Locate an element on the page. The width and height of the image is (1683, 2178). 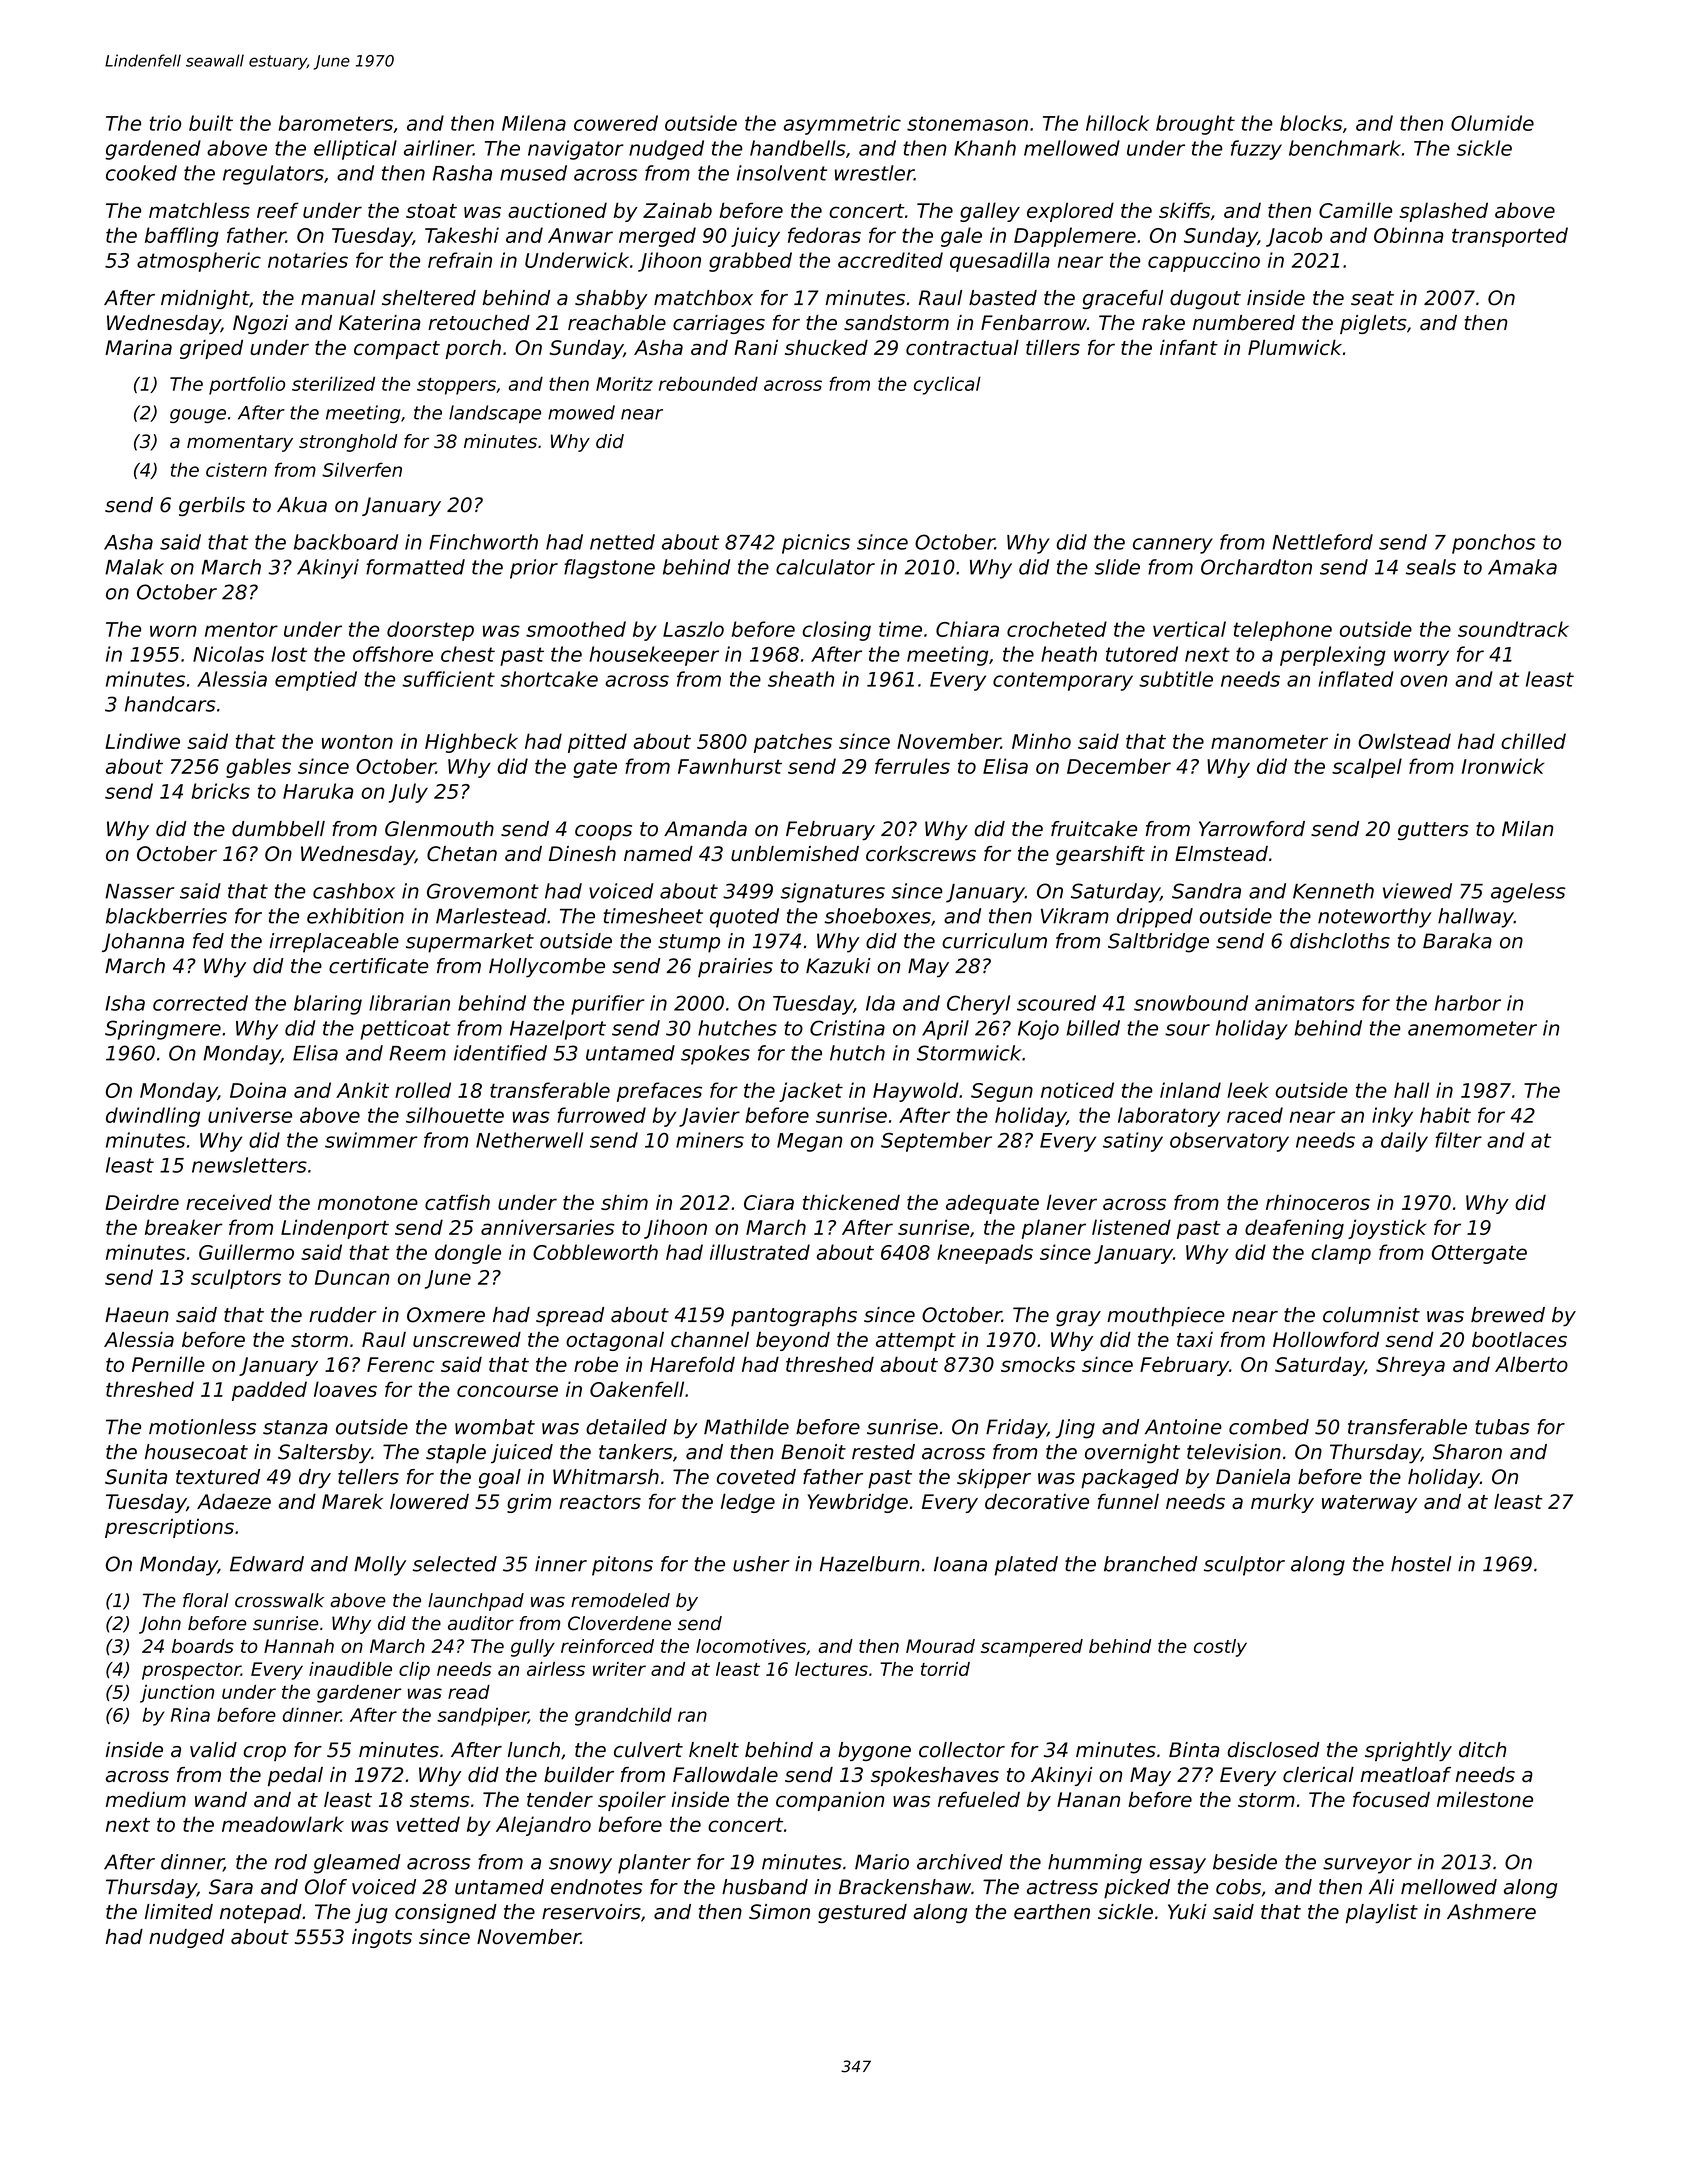
tubas is located at coordinates (1502, 1427).
